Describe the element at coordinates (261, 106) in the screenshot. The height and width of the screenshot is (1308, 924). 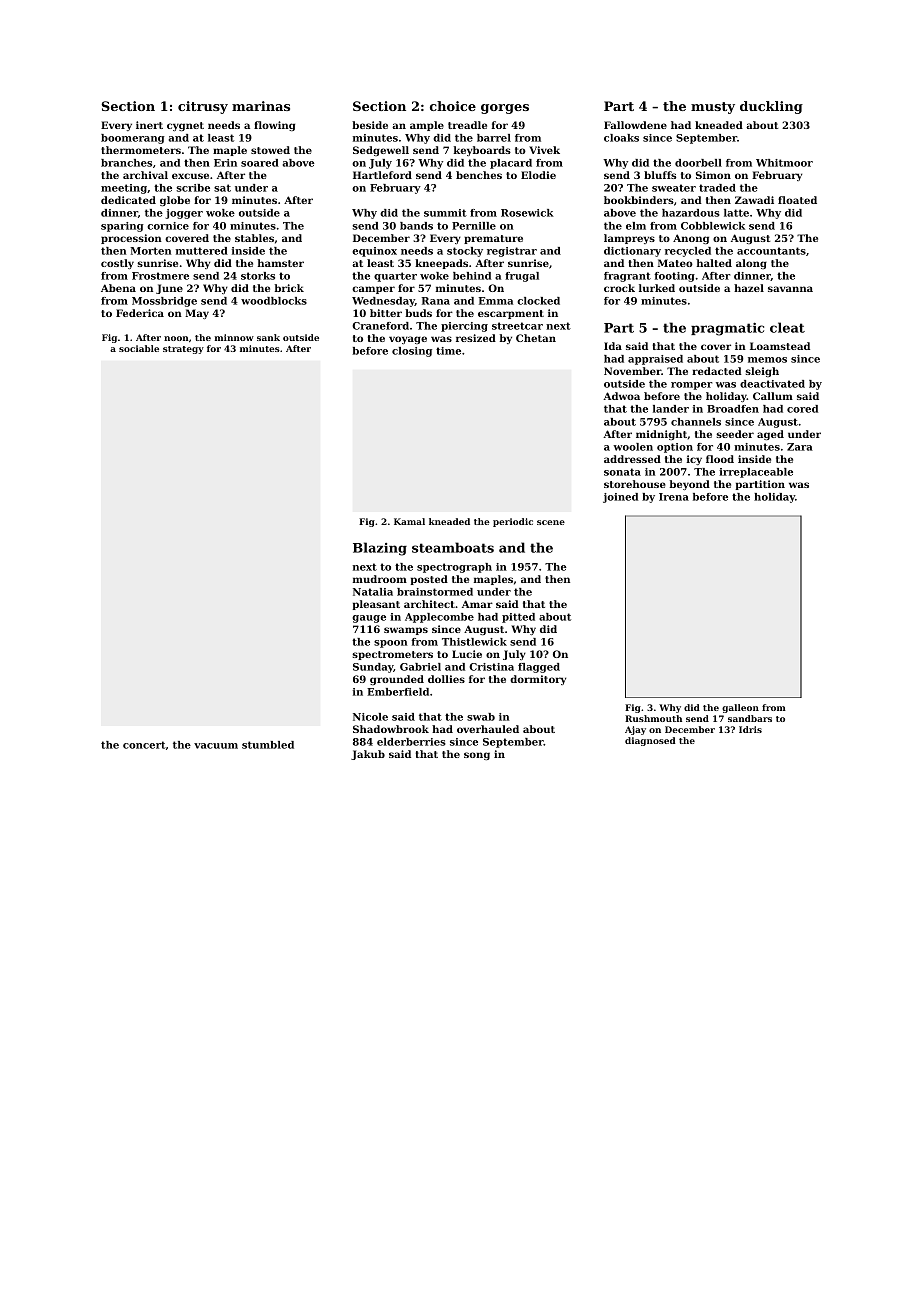
I see `marinas` at that location.
